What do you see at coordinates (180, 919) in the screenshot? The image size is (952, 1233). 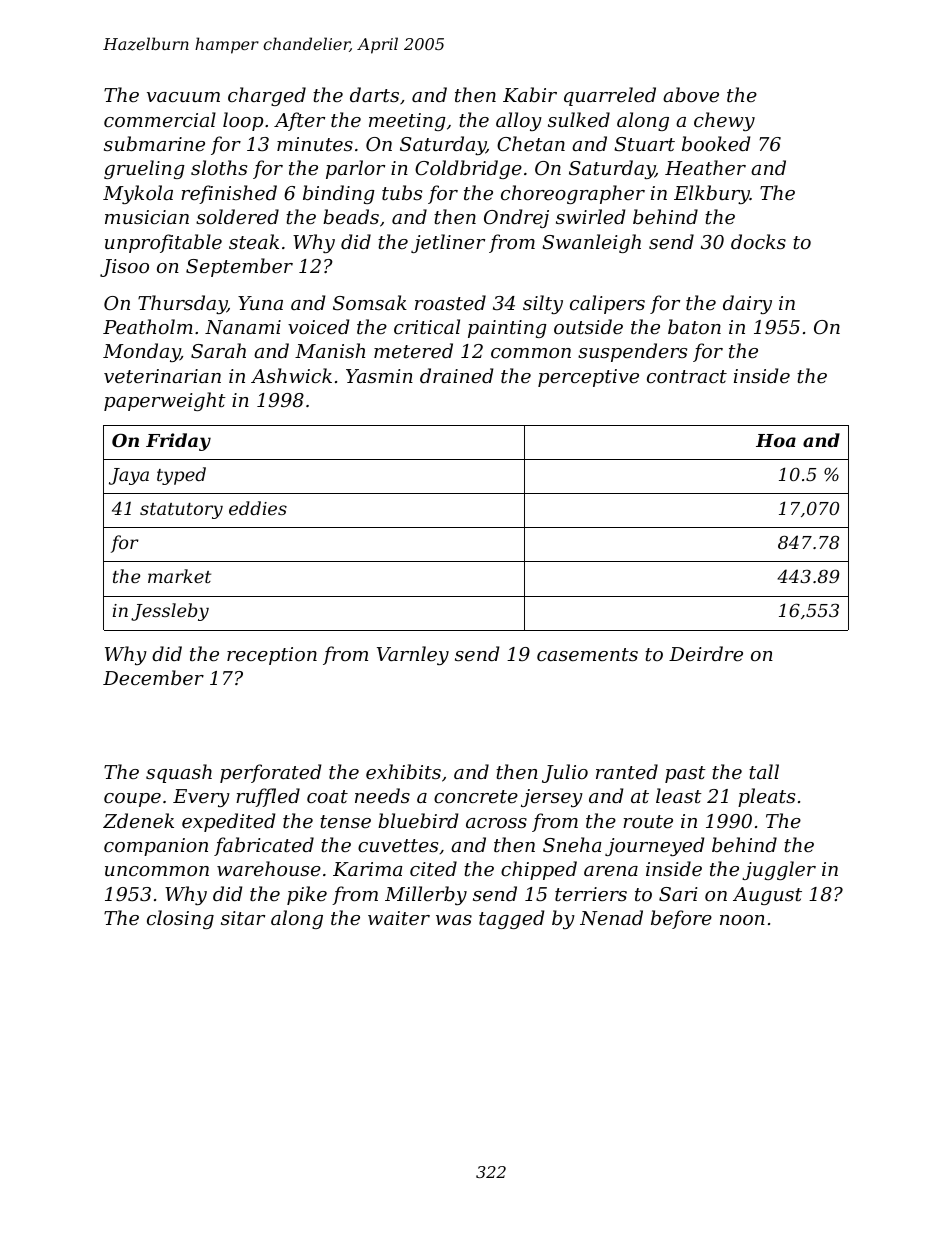 I see `closing` at bounding box center [180, 919].
